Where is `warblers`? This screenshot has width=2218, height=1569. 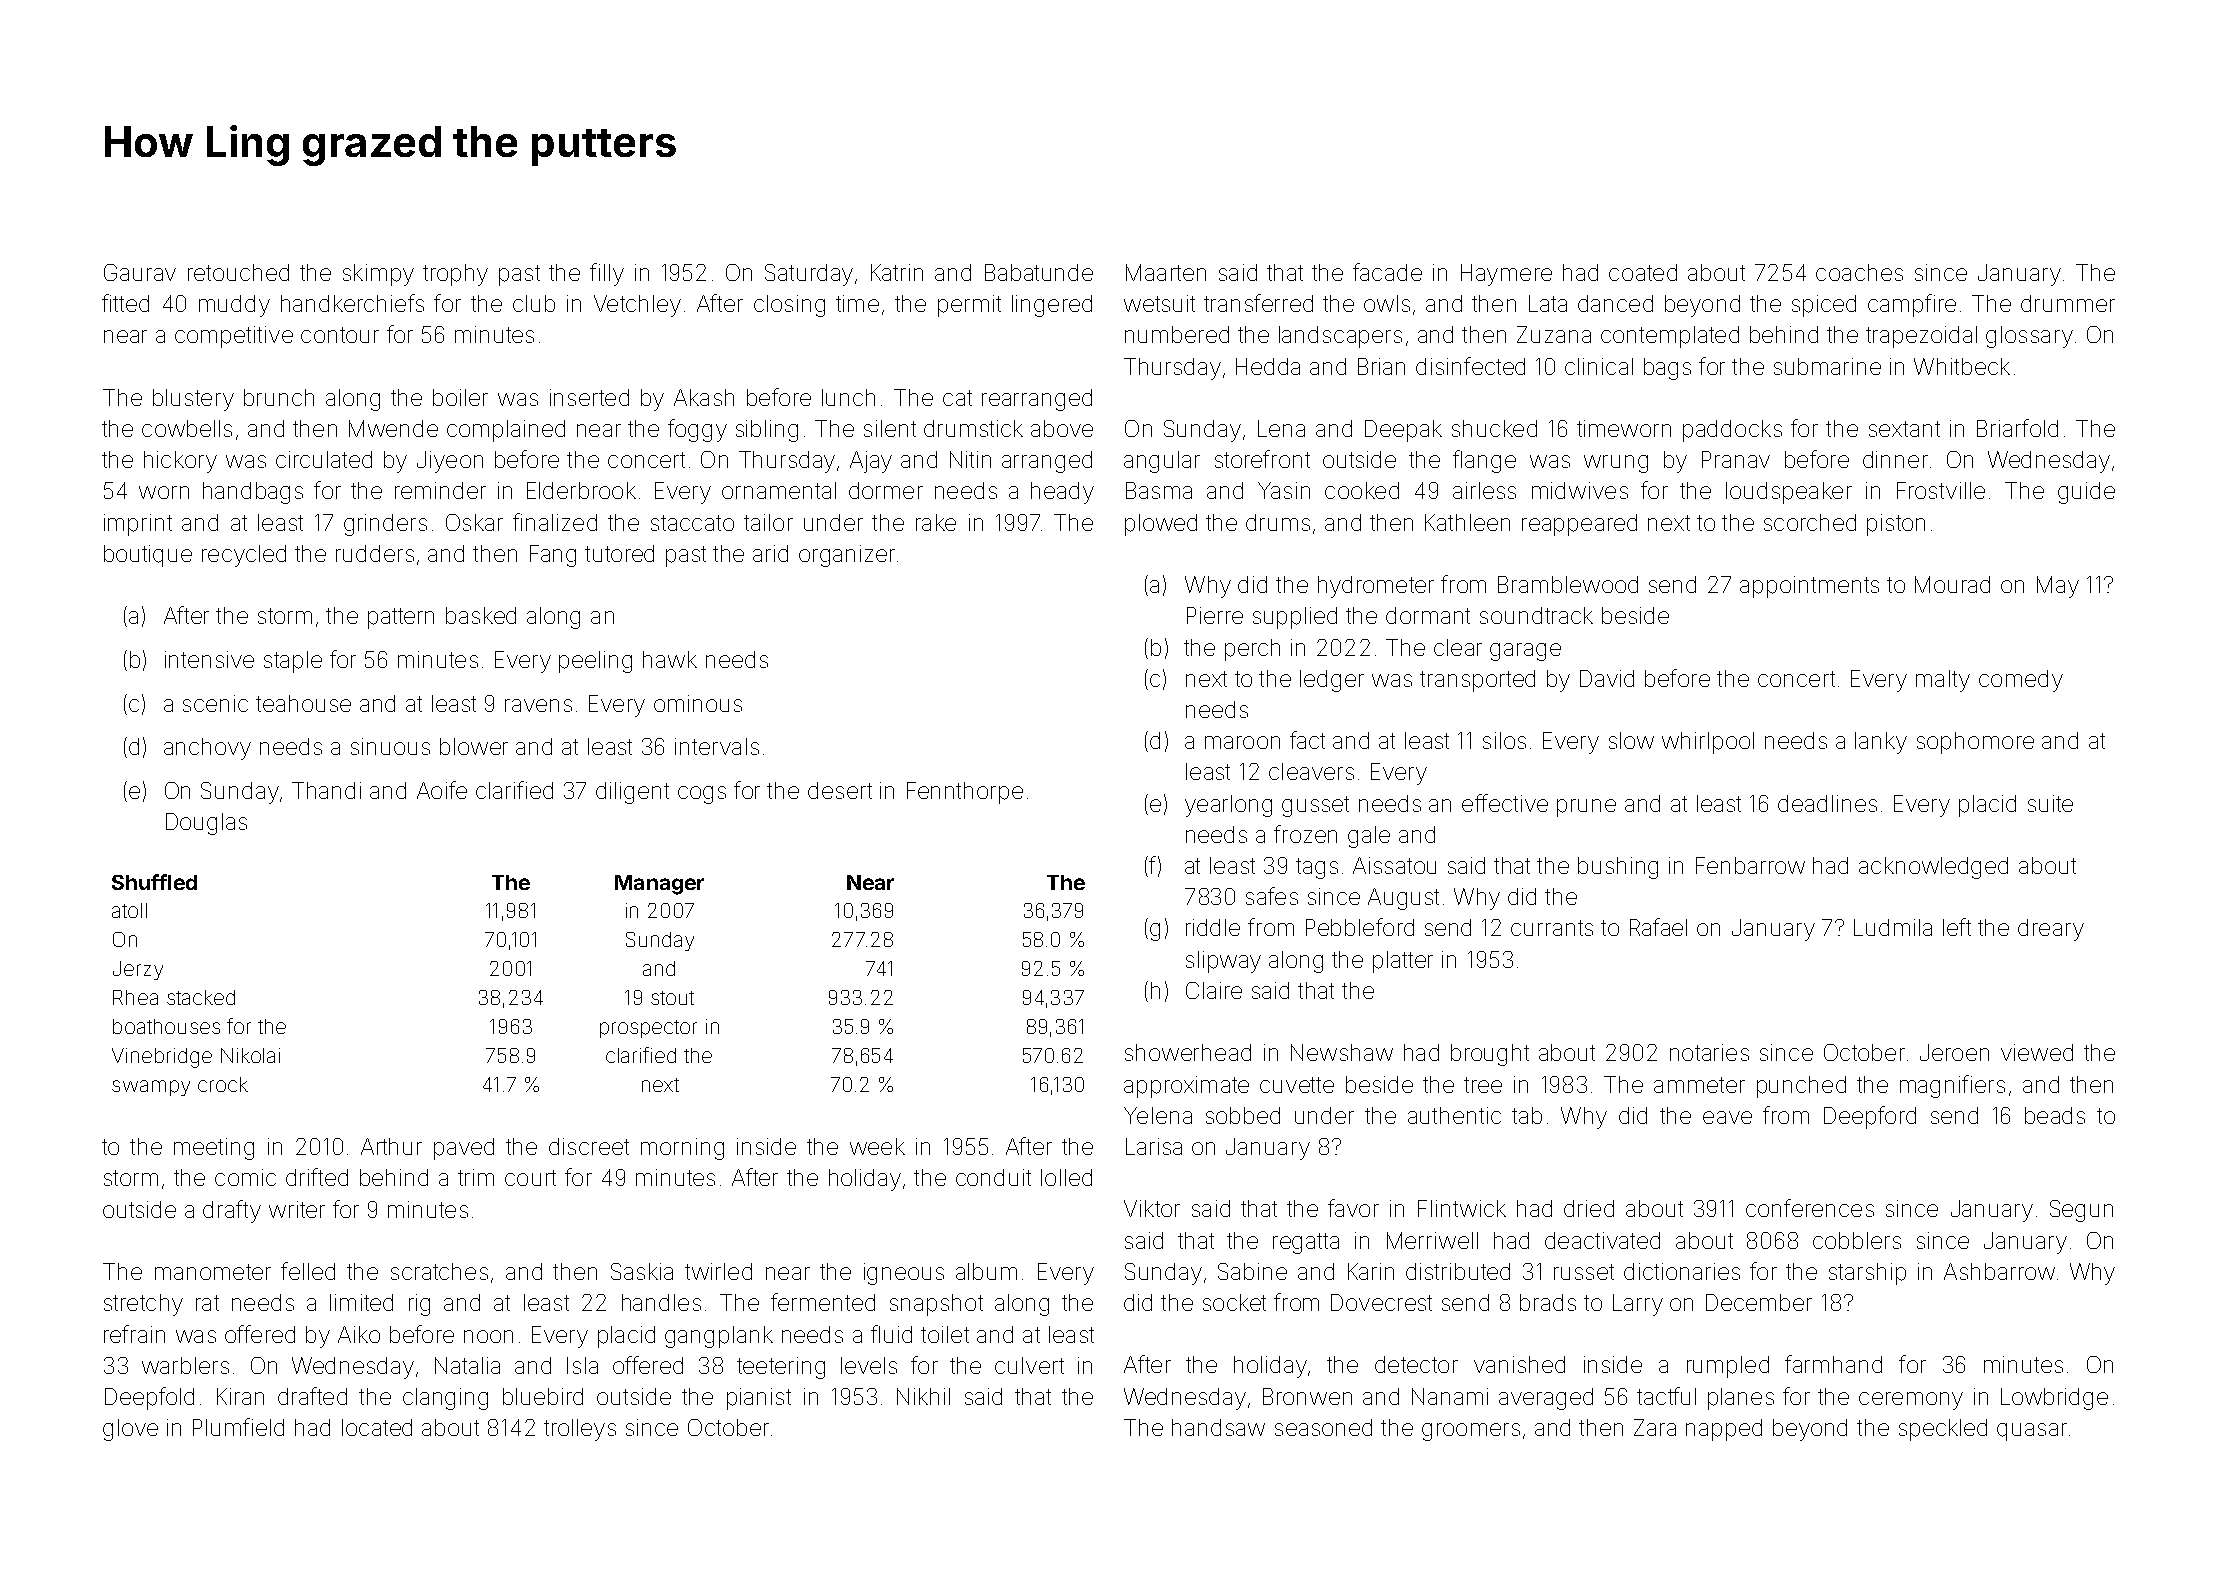 warblers is located at coordinates (185, 1365).
